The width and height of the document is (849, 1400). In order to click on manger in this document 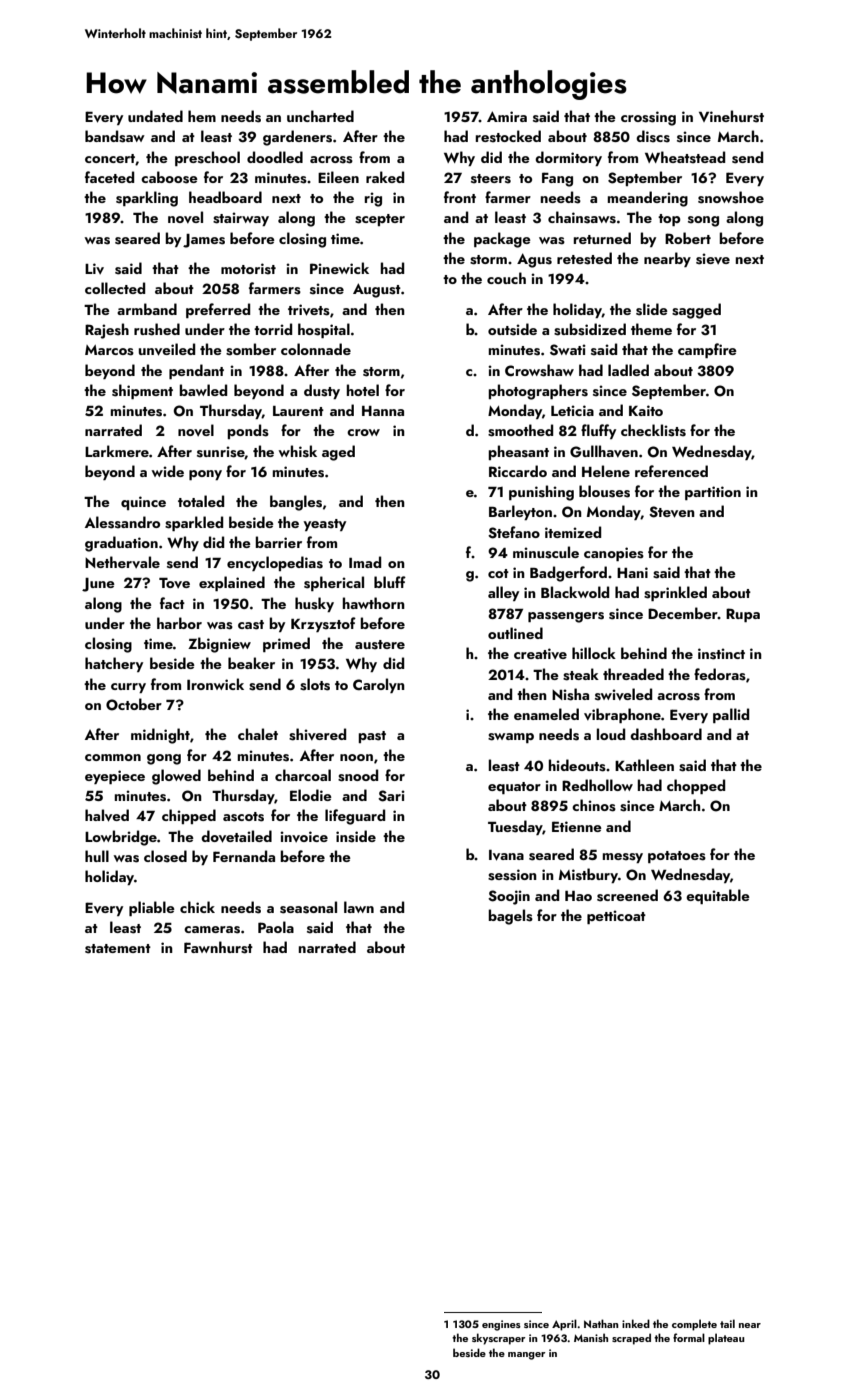, I will do `click(526, 1356)`.
